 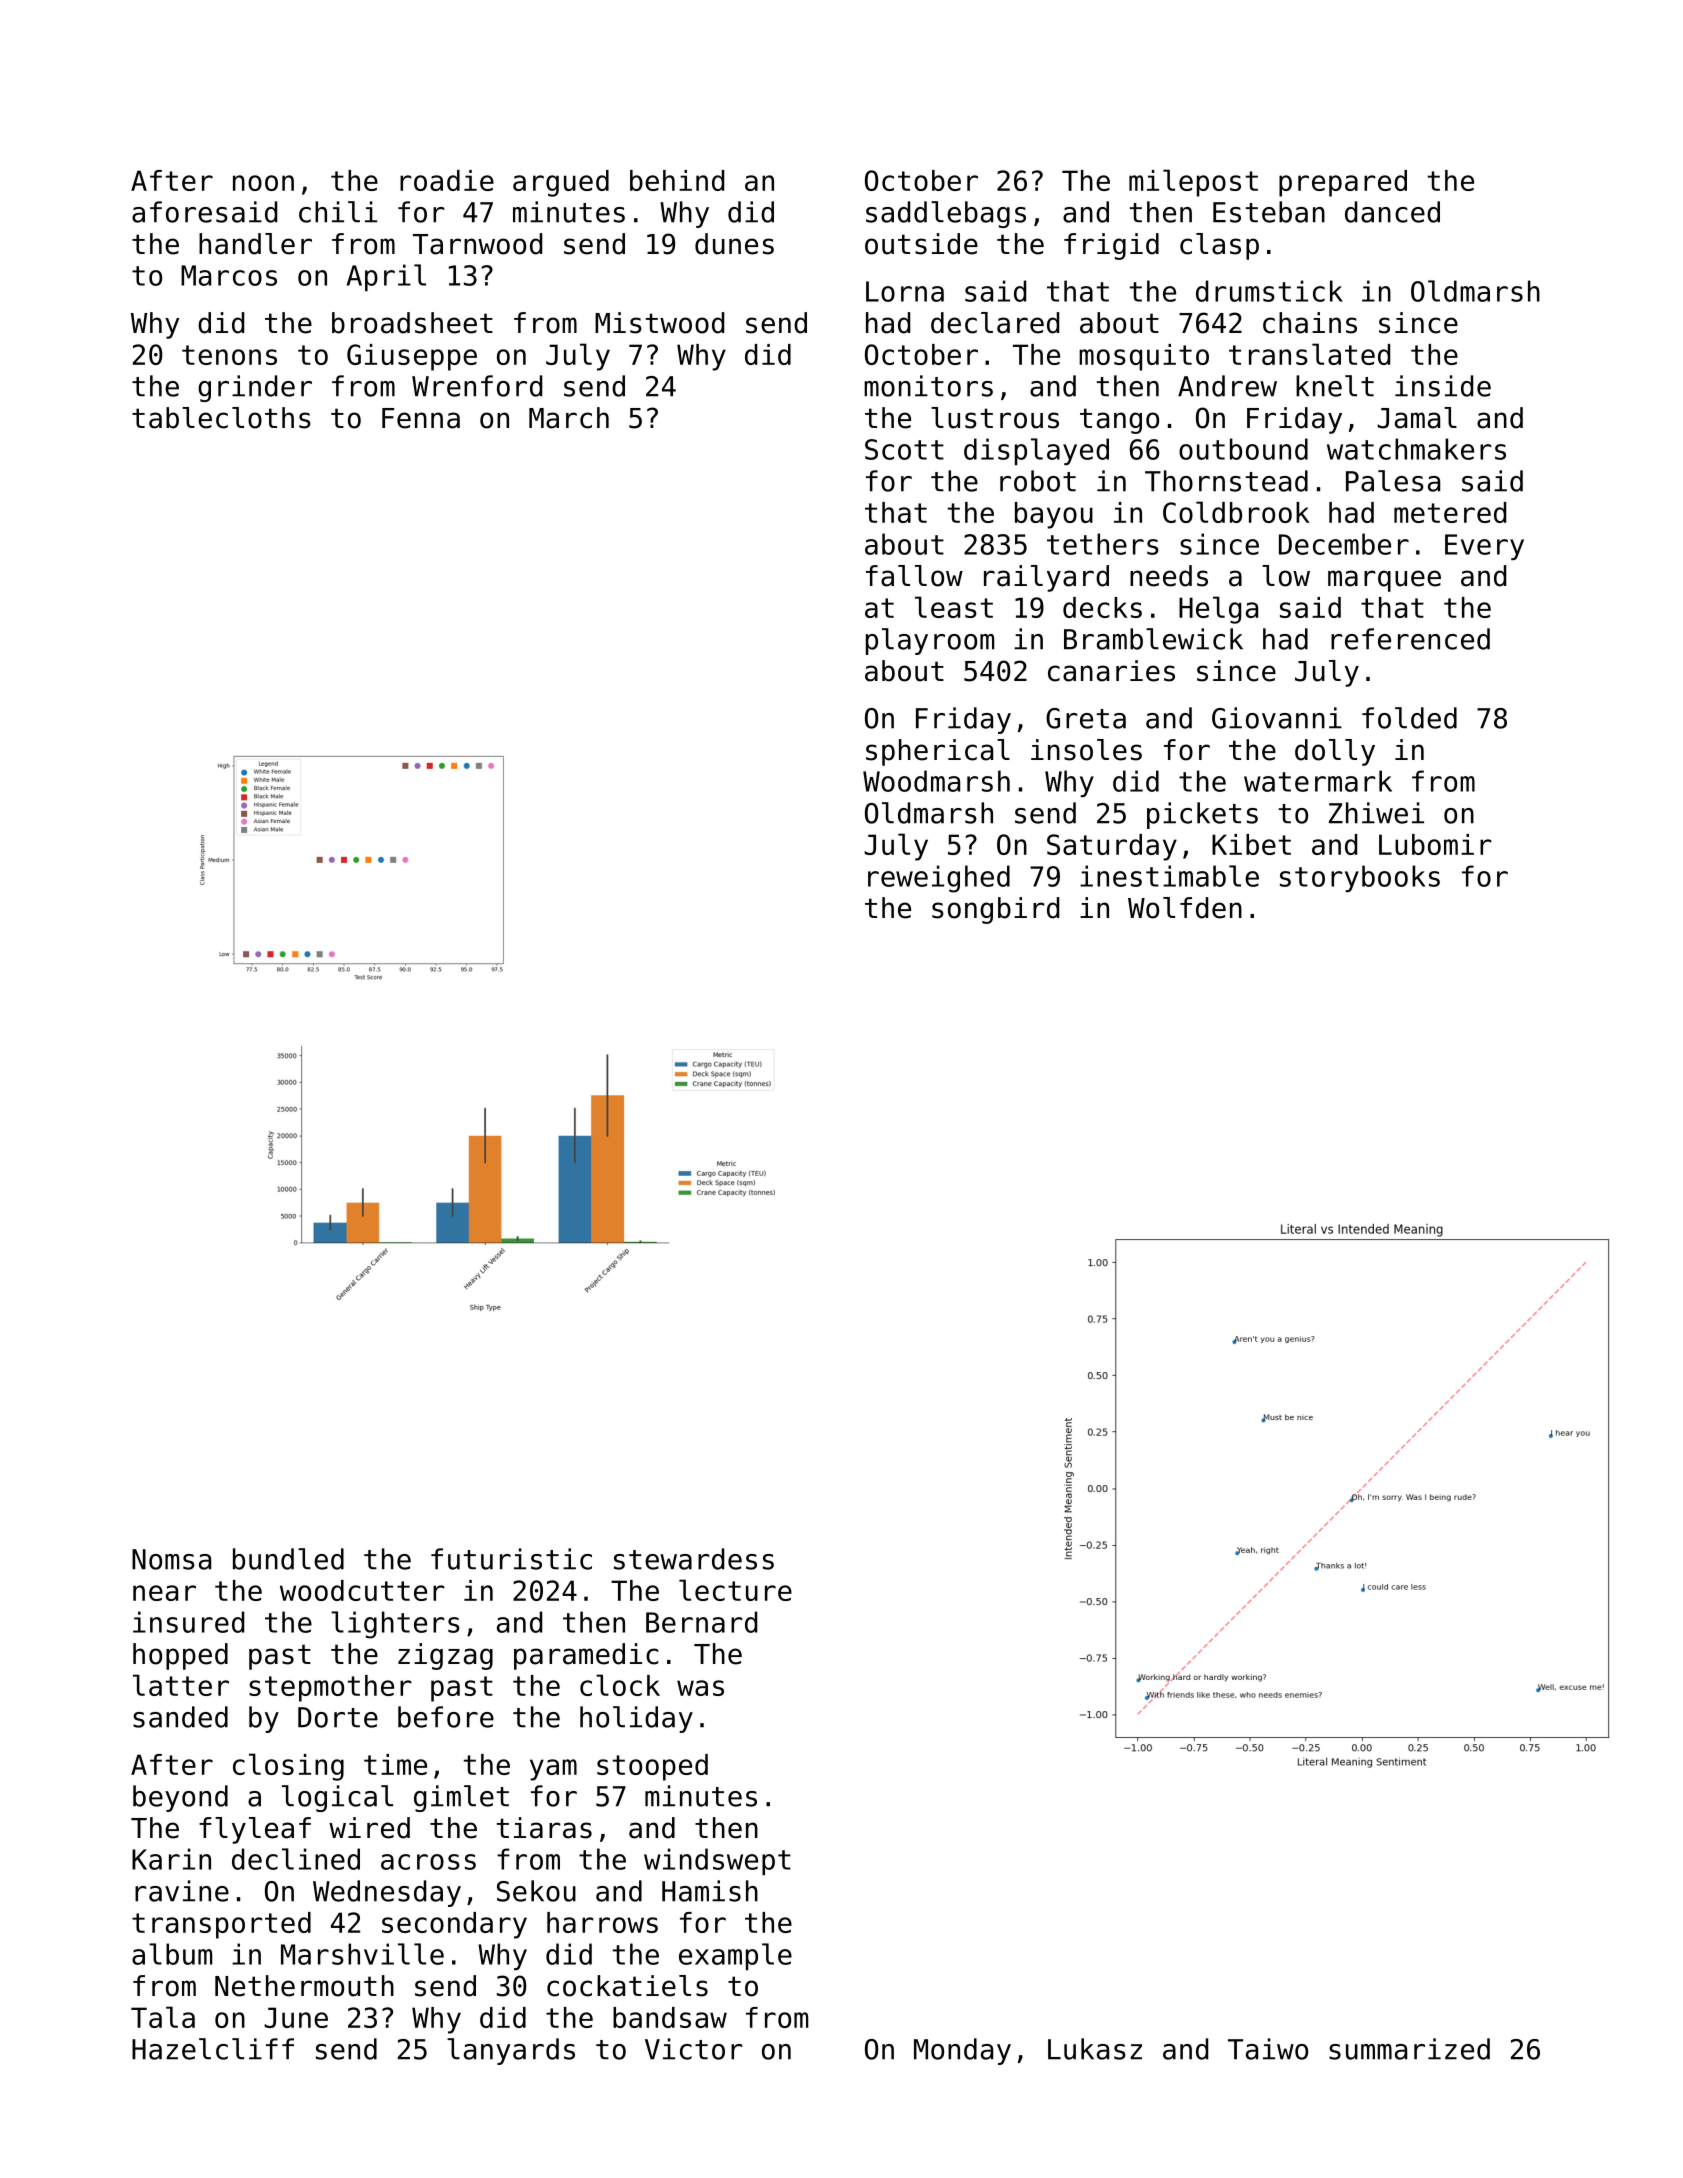 I want to click on saddlebags, so click(x=946, y=214).
